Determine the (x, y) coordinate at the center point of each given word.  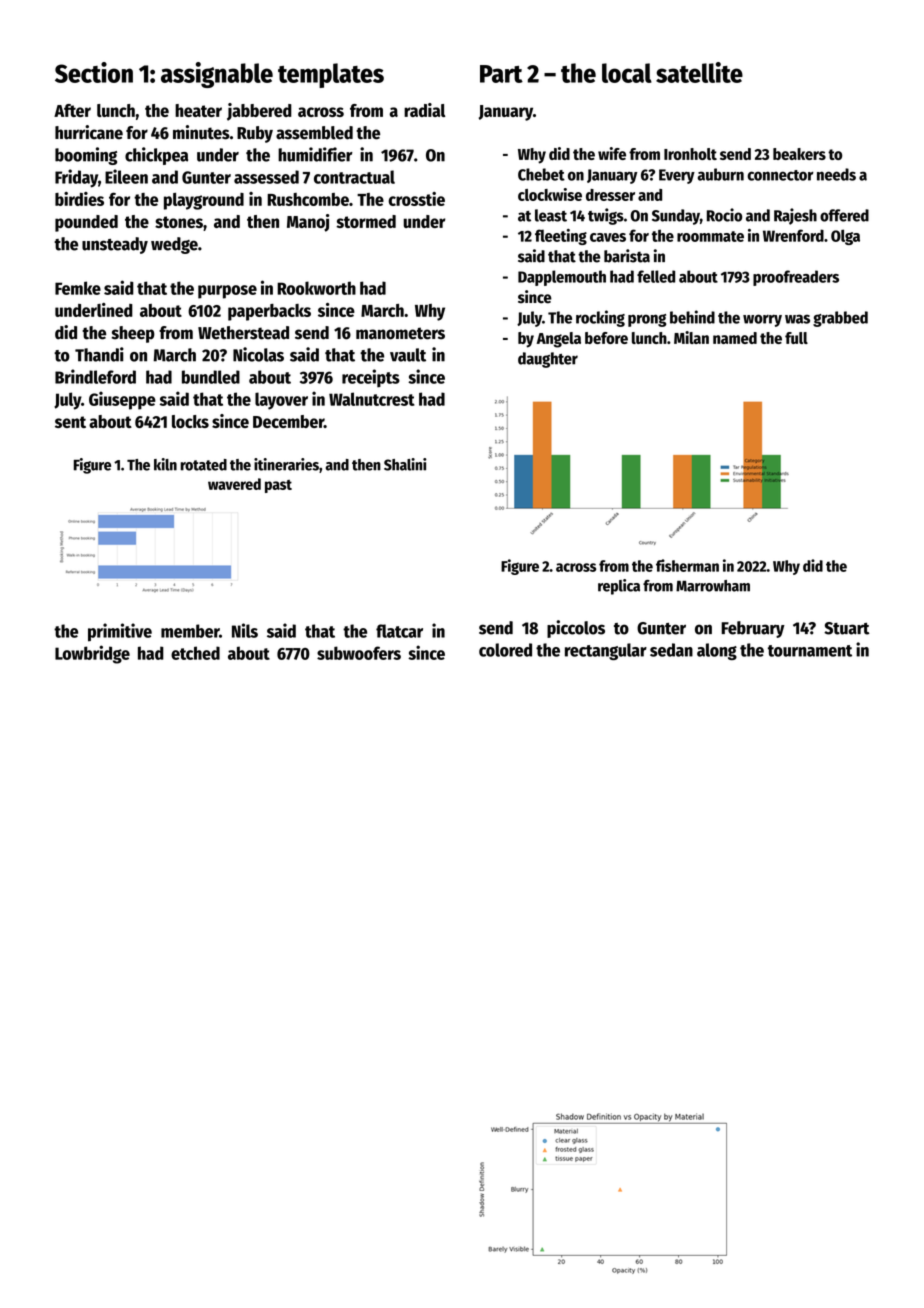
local (627, 73)
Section (94, 72)
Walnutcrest (372, 399)
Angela (558, 340)
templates (331, 75)
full (796, 338)
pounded (86, 223)
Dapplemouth (562, 278)
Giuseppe (122, 400)
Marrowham (713, 586)
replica (619, 587)
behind (692, 317)
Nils (245, 630)
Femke (78, 288)
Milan (691, 337)
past (278, 486)
